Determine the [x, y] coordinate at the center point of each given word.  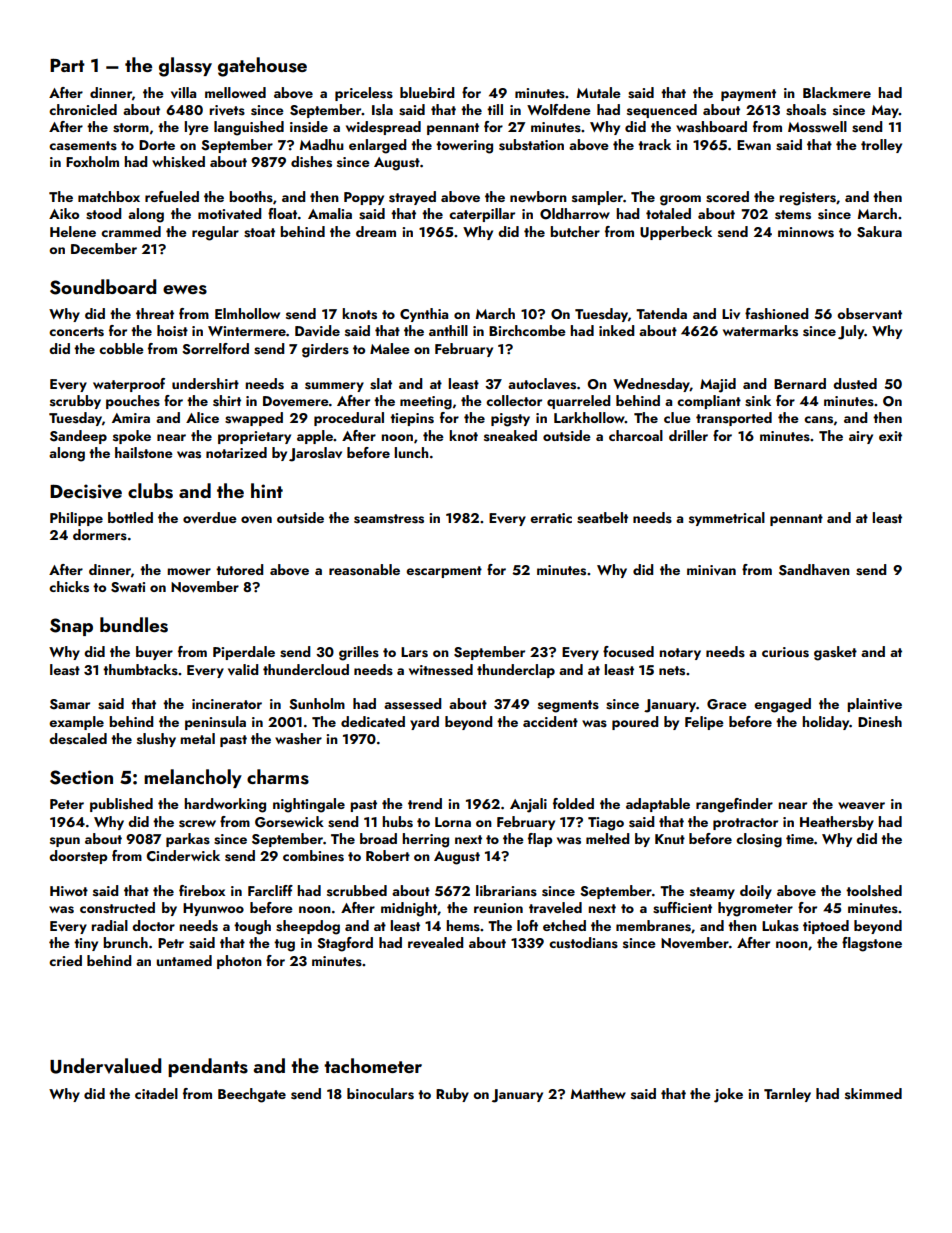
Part [67, 65]
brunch [125, 942]
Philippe [76, 519]
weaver [861, 806]
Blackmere [837, 92]
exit [890, 436]
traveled [555, 908]
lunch [411, 452]
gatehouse [262, 67]
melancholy [193, 778]
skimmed [873, 1094]
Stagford [345, 944]
